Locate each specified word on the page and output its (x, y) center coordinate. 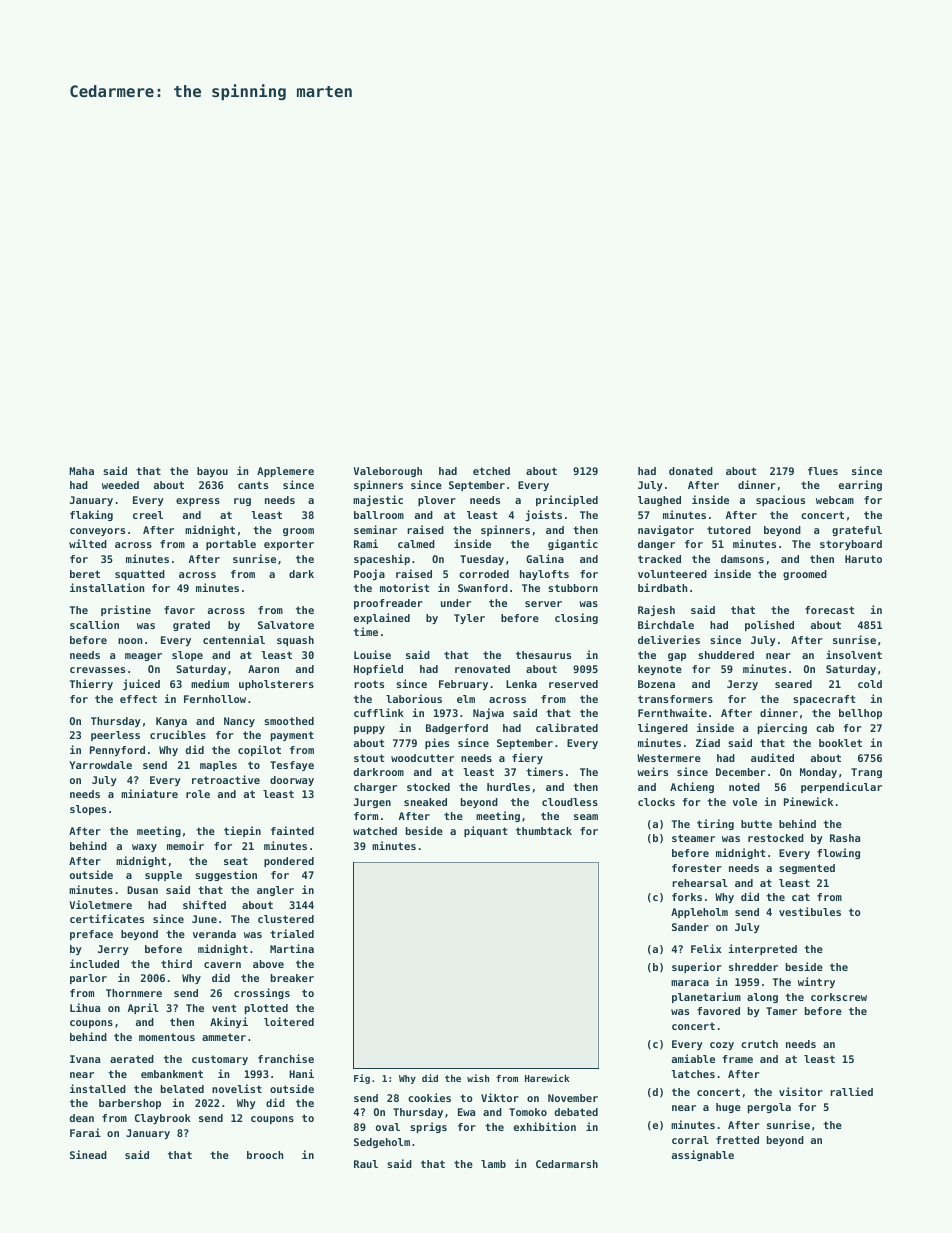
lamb (493, 1164)
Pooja (369, 574)
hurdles (508, 787)
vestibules (810, 911)
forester (697, 868)
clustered (286, 919)
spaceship (382, 559)
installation (107, 587)
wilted (88, 543)
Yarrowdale (100, 765)
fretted (737, 1140)
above (268, 964)
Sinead (88, 1154)
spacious (780, 500)
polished (769, 625)
